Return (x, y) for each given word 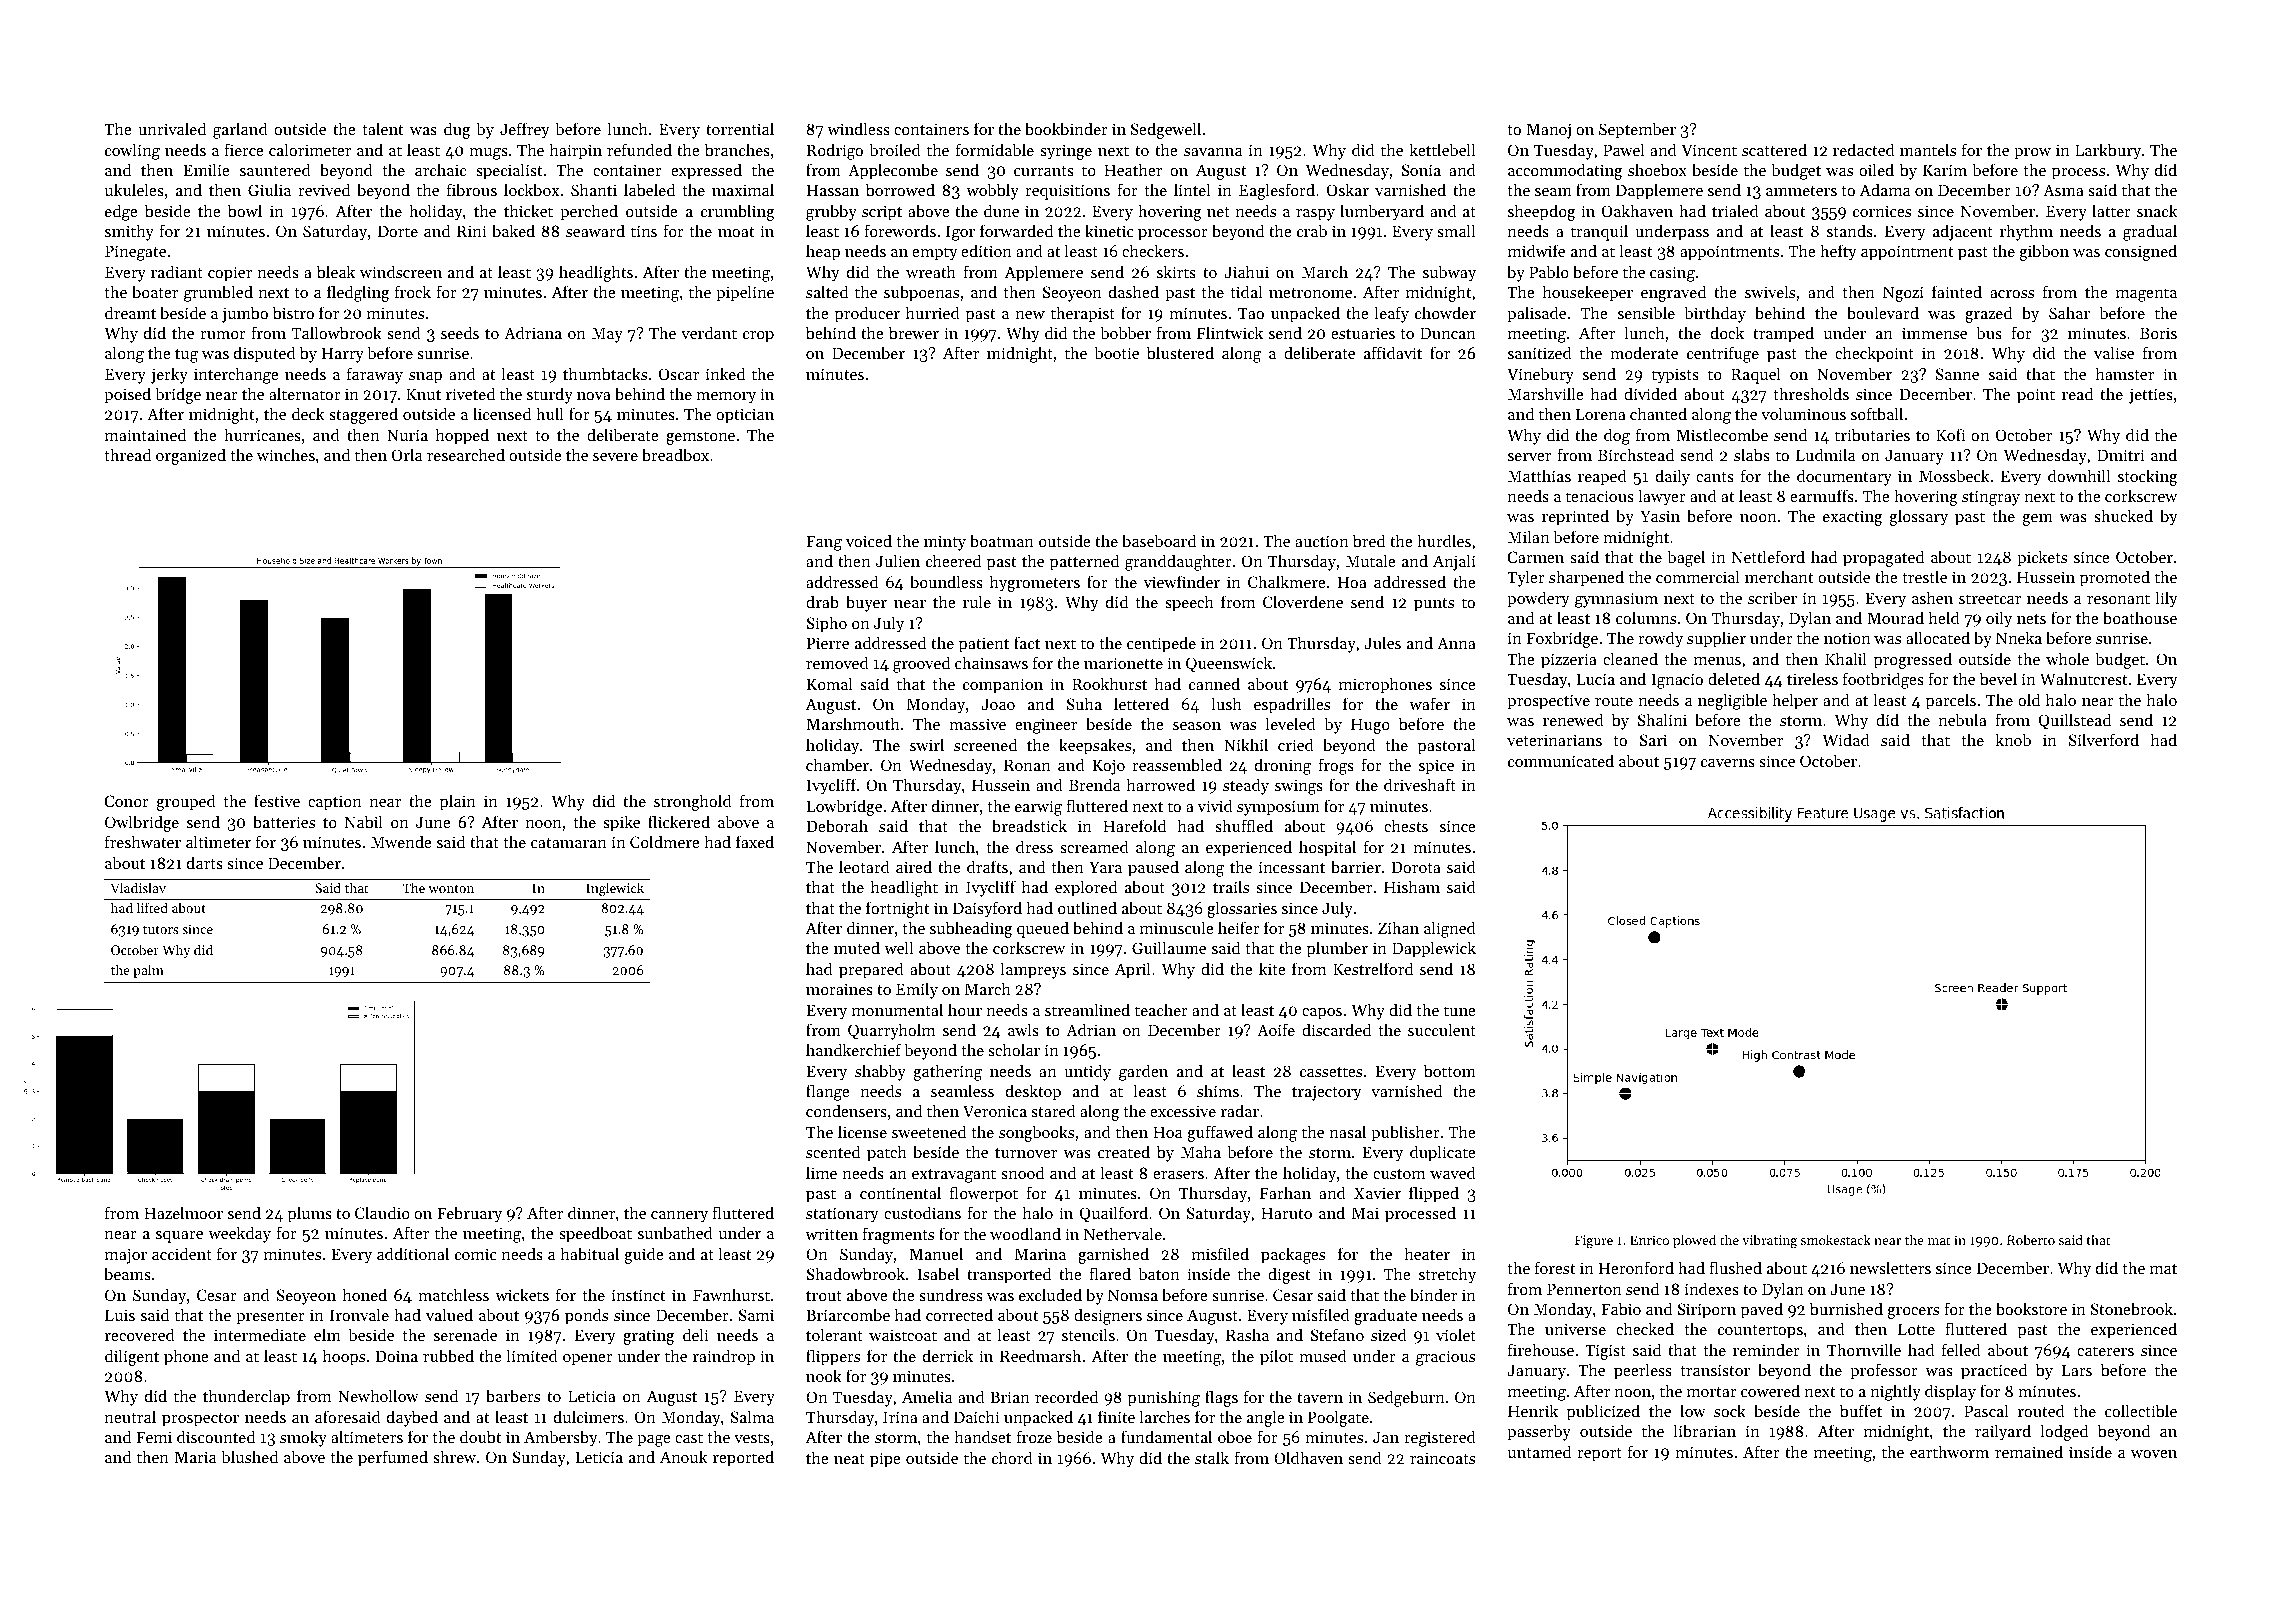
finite (1116, 1416)
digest (1289, 1275)
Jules (1382, 642)
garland (240, 130)
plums (310, 1214)
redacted (1864, 149)
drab (822, 601)
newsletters (1890, 1267)
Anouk (683, 1456)
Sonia (1421, 170)
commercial (1698, 576)
